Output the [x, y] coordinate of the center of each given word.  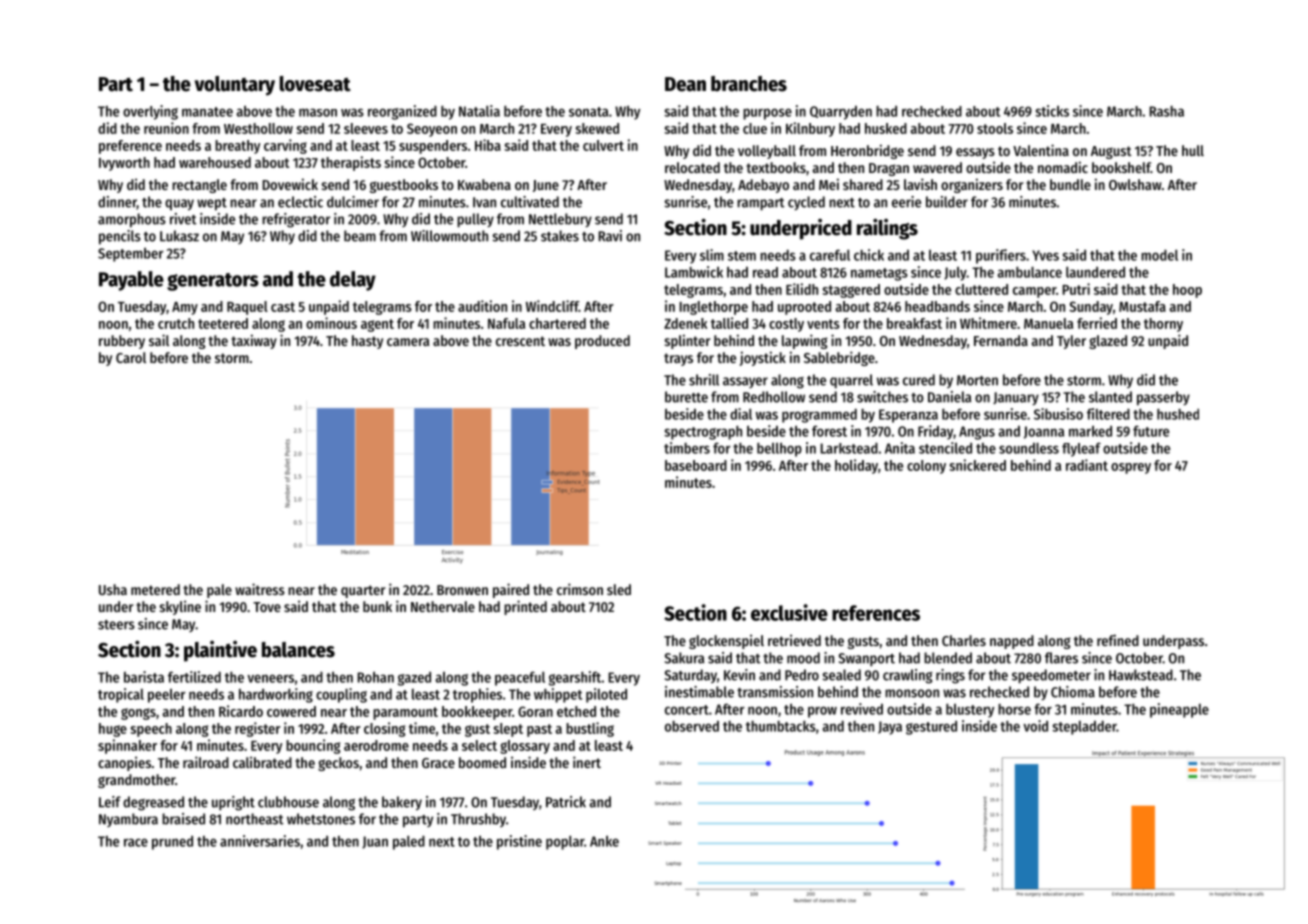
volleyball [767, 152]
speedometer [1051, 676]
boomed [482, 762]
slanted [1110, 397]
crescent [520, 341]
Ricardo [241, 711]
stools [995, 128]
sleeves [366, 128]
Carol [131, 357]
